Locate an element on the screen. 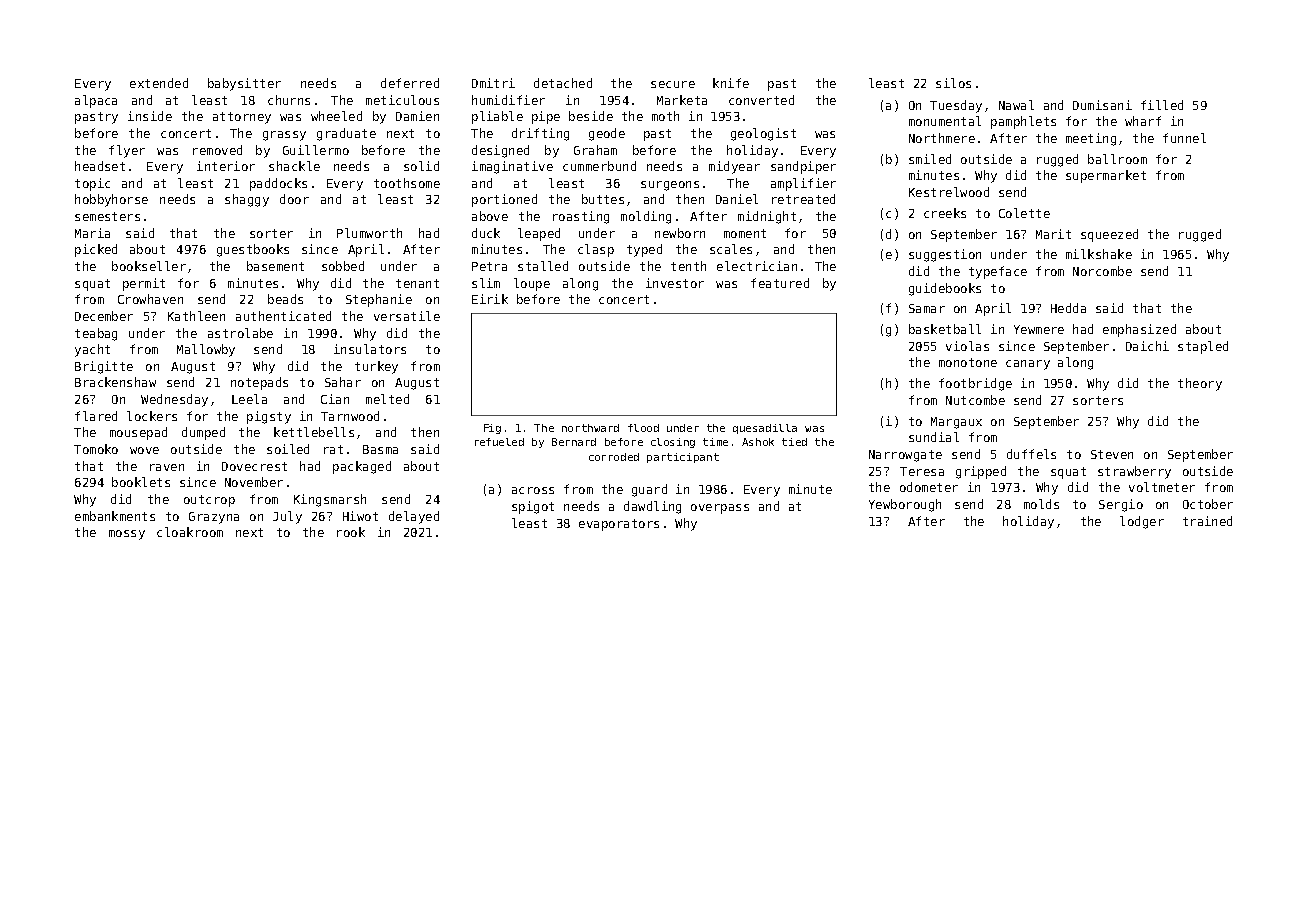 Image resolution: width=1308 pixels, height=924 pixels. paddocks is located at coordinates (278, 184).
